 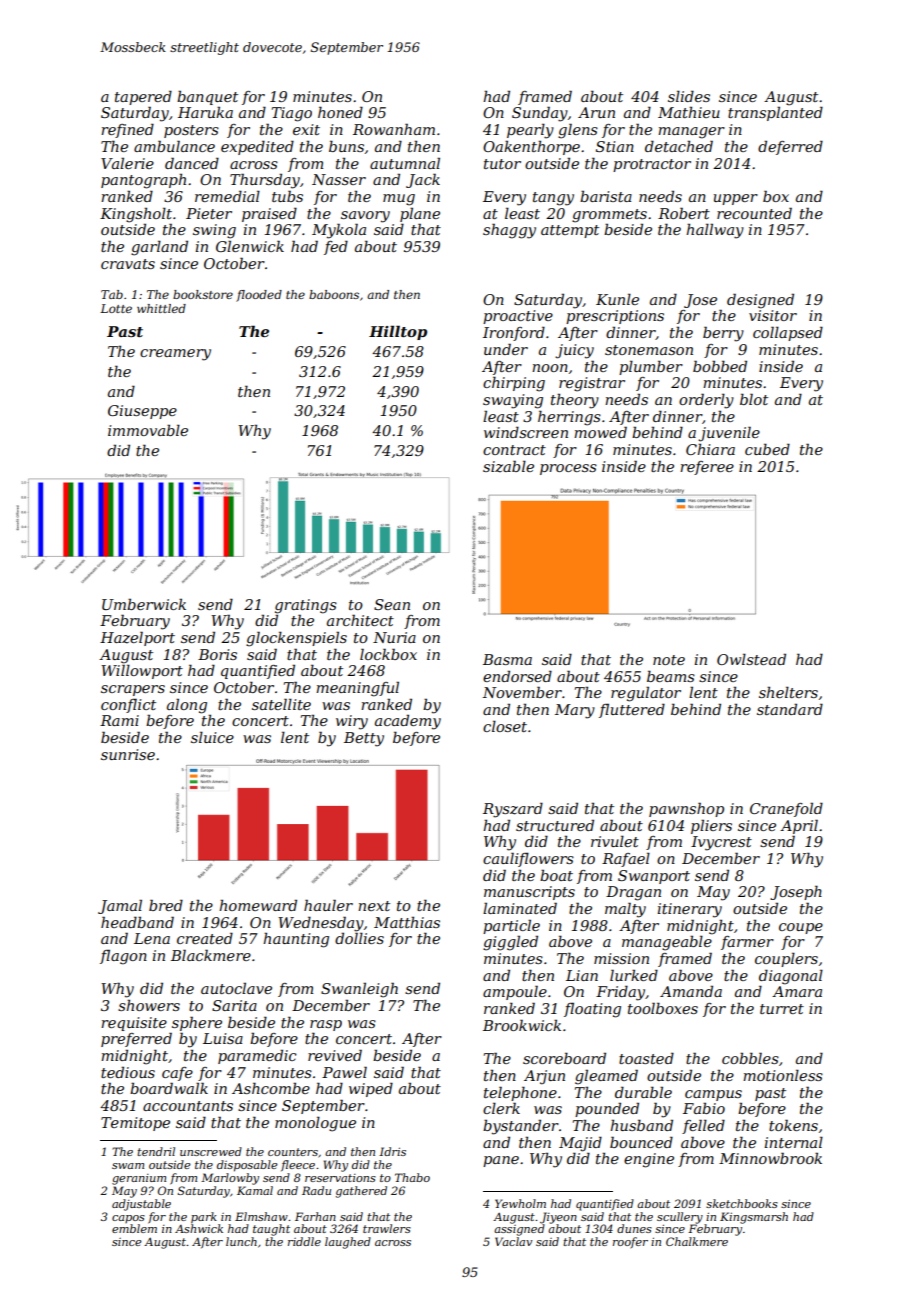 What do you see at coordinates (707, 468) in the screenshot?
I see `referee` at bounding box center [707, 468].
